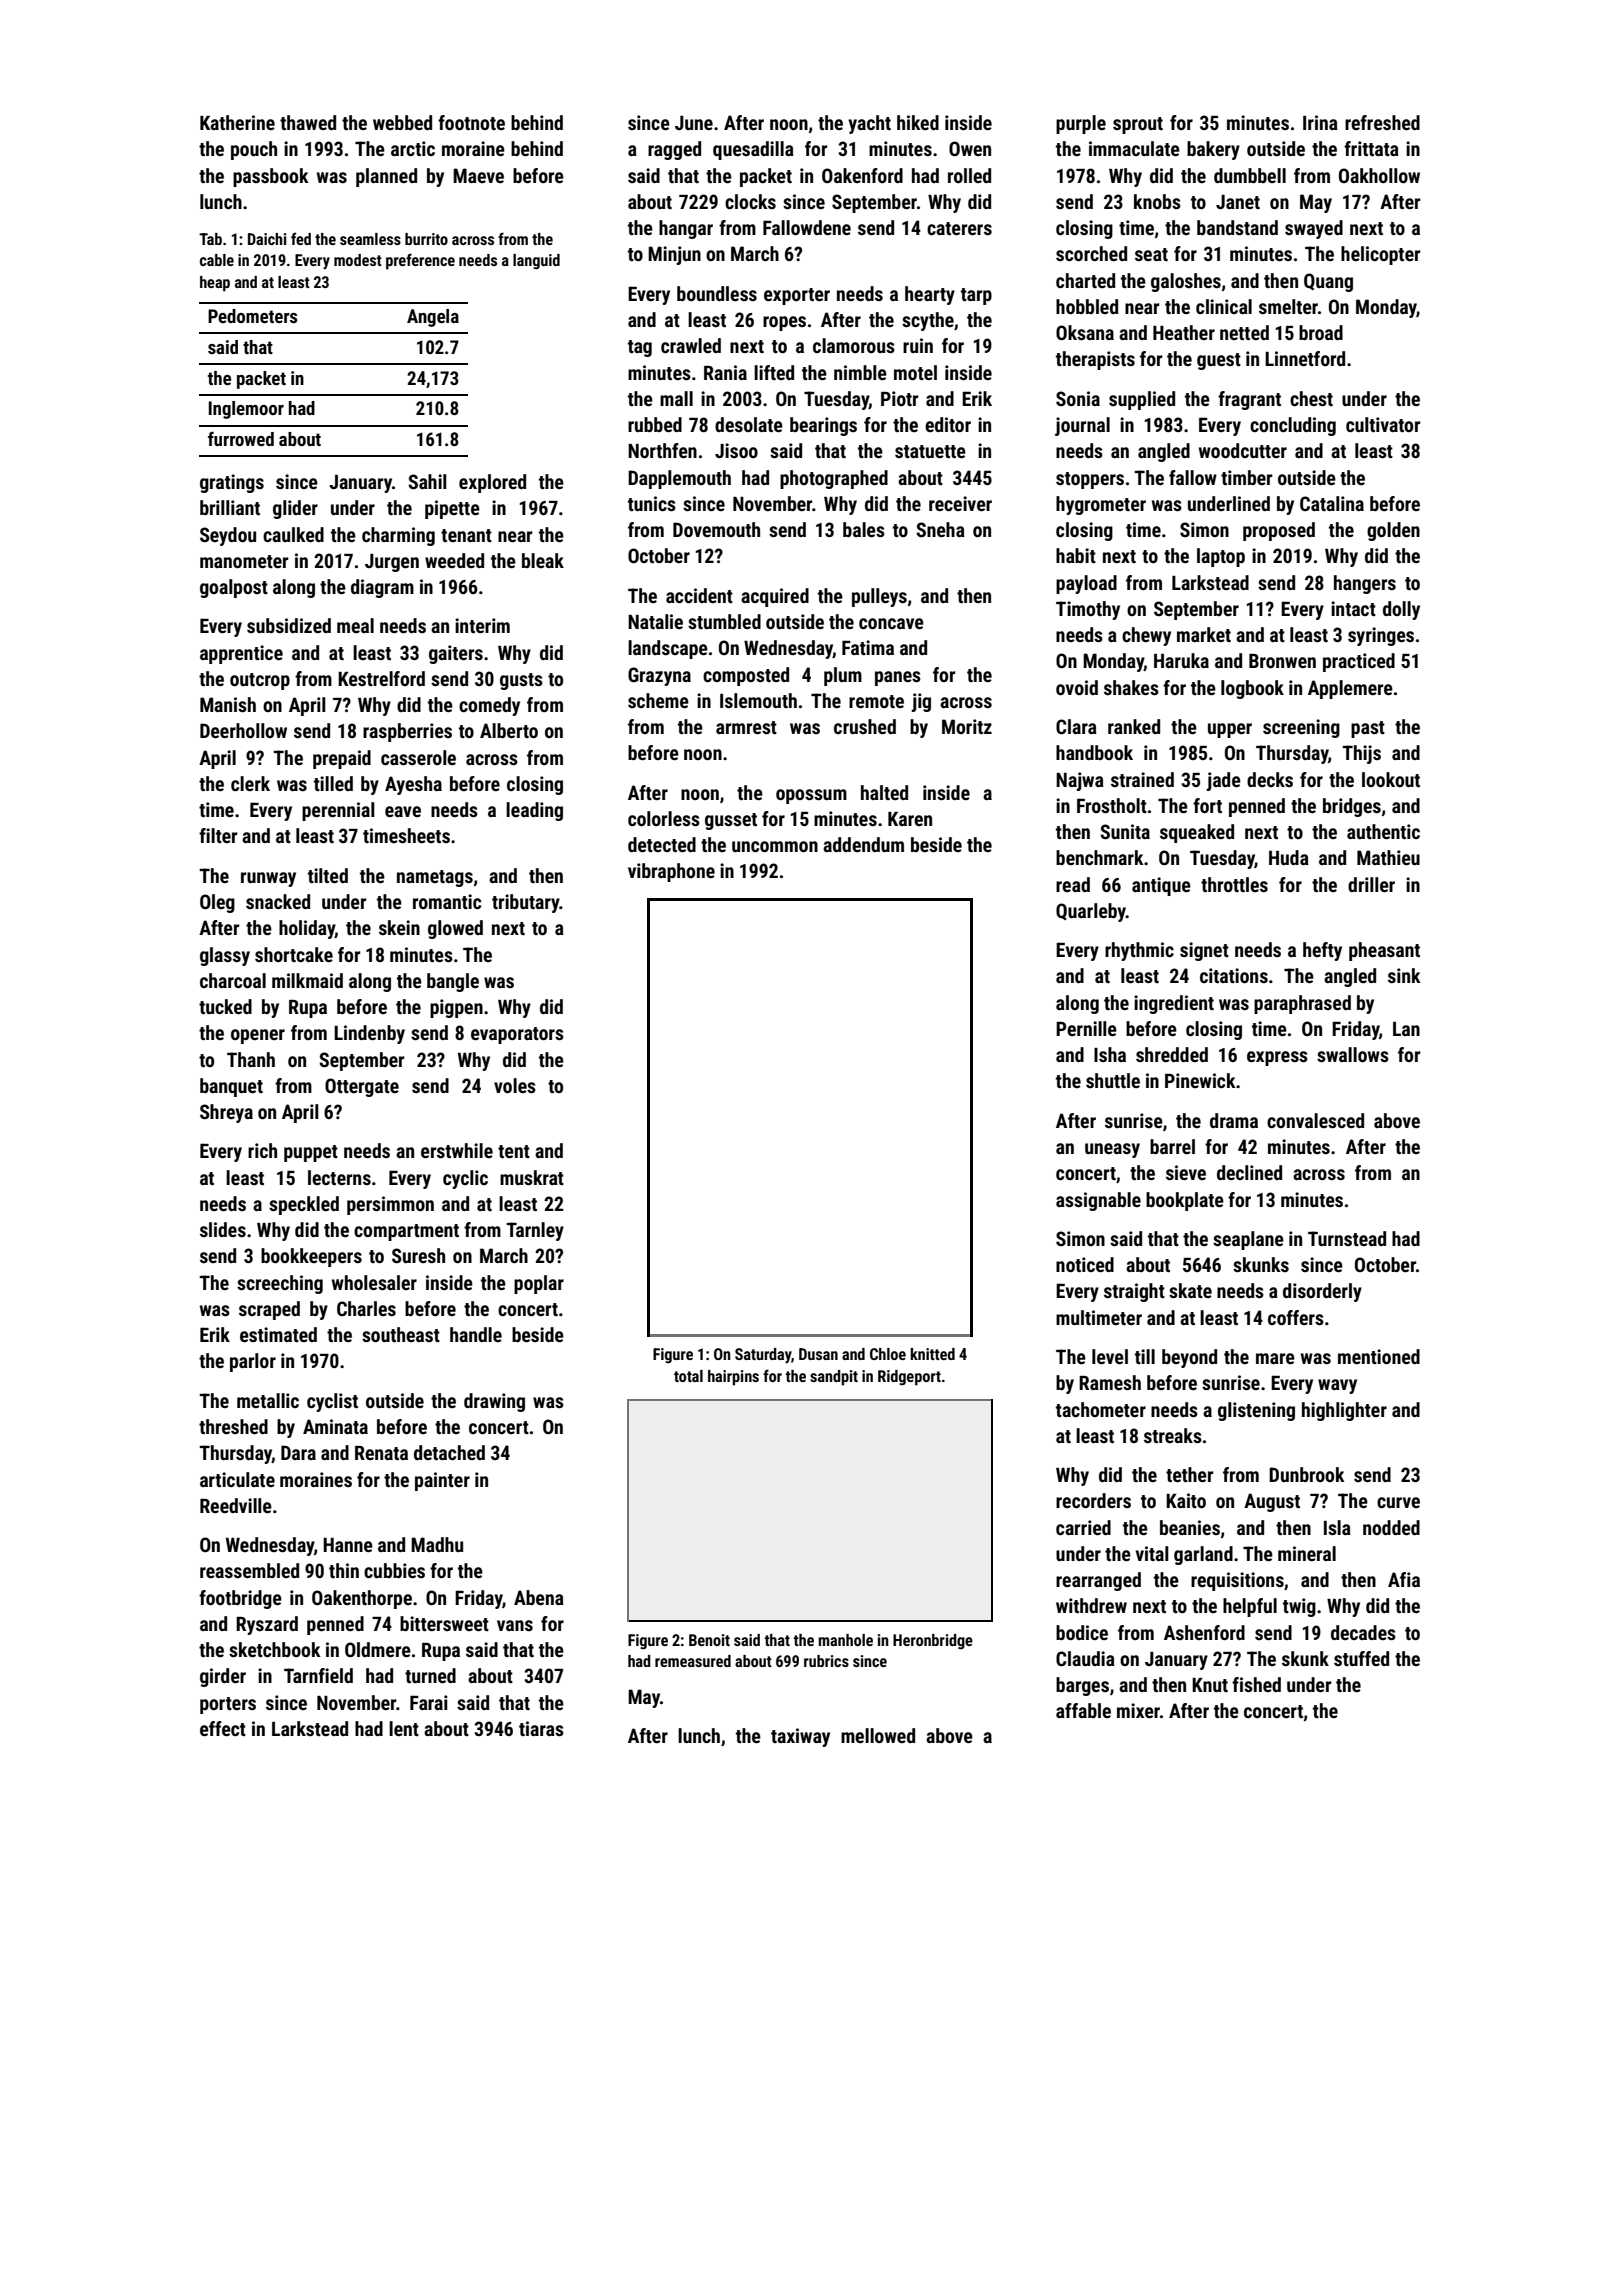  What do you see at coordinates (278, 901) in the screenshot?
I see `snacked` at bounding box center [278, 901].
